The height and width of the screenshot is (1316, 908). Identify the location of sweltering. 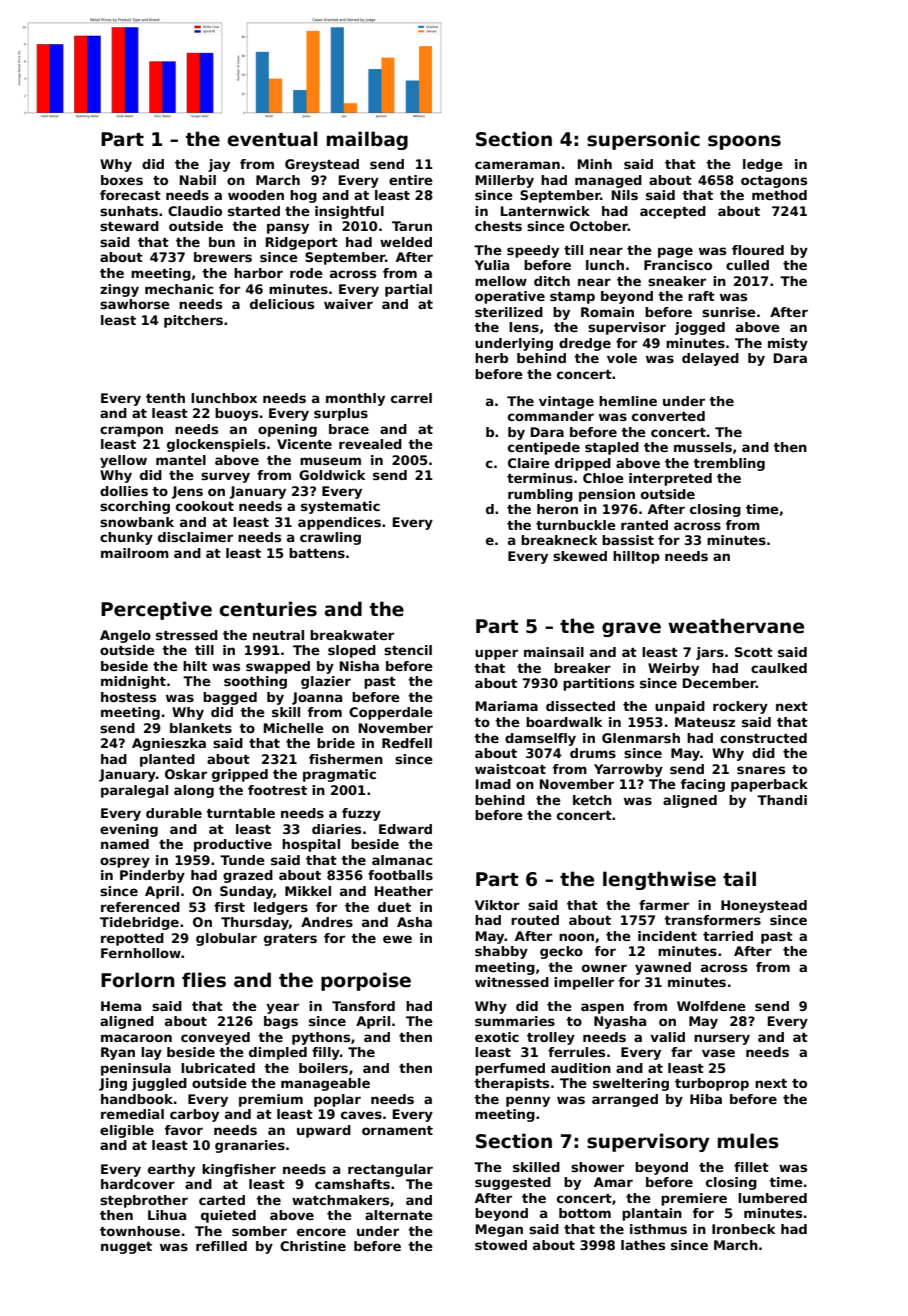
(631, 1084).
